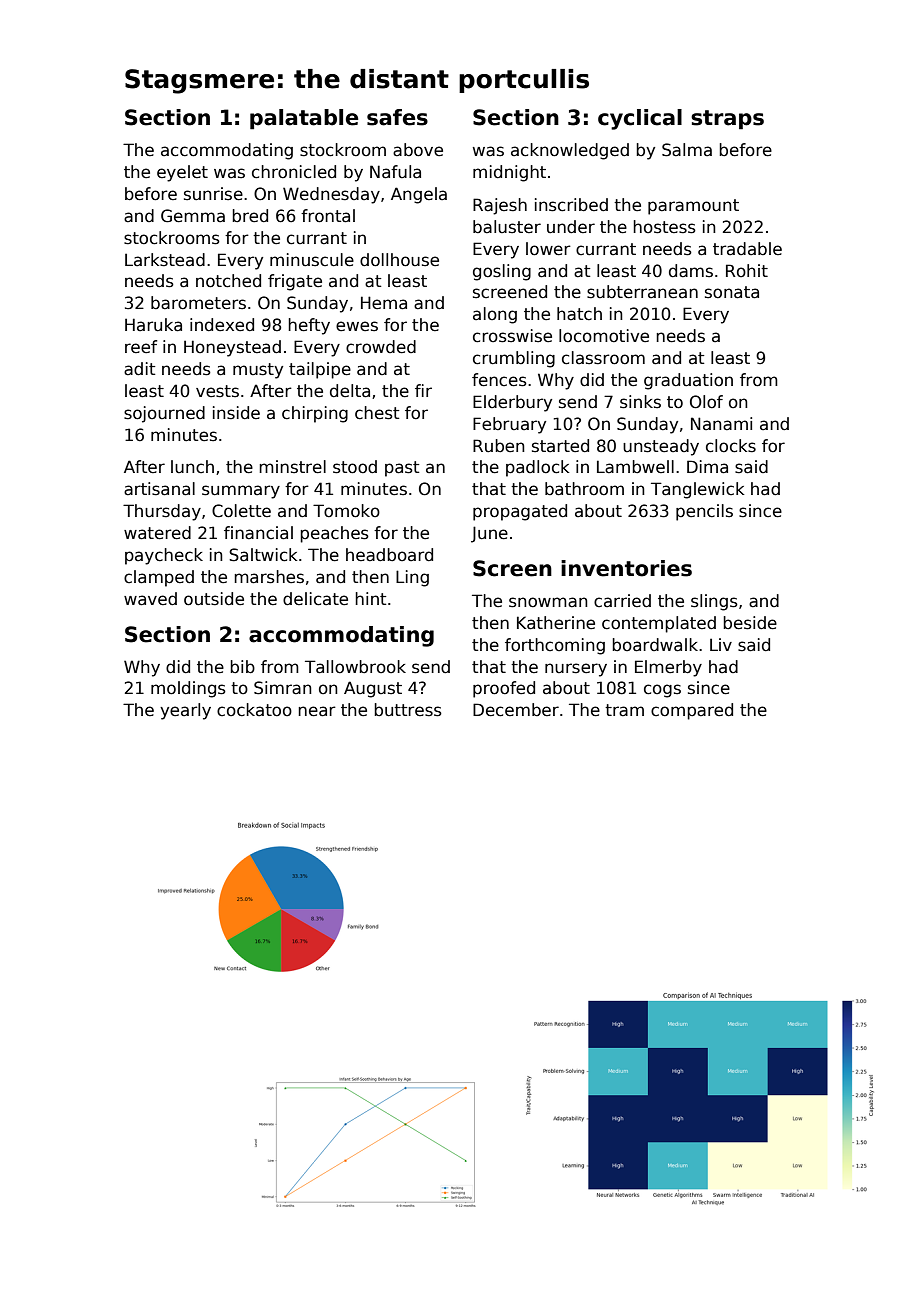 The width and height of the screenshot is (924, 1308). What do you see at coordinates (727, 120) in the screenshot?
I see `straps` at bounding box center [727, 120].
